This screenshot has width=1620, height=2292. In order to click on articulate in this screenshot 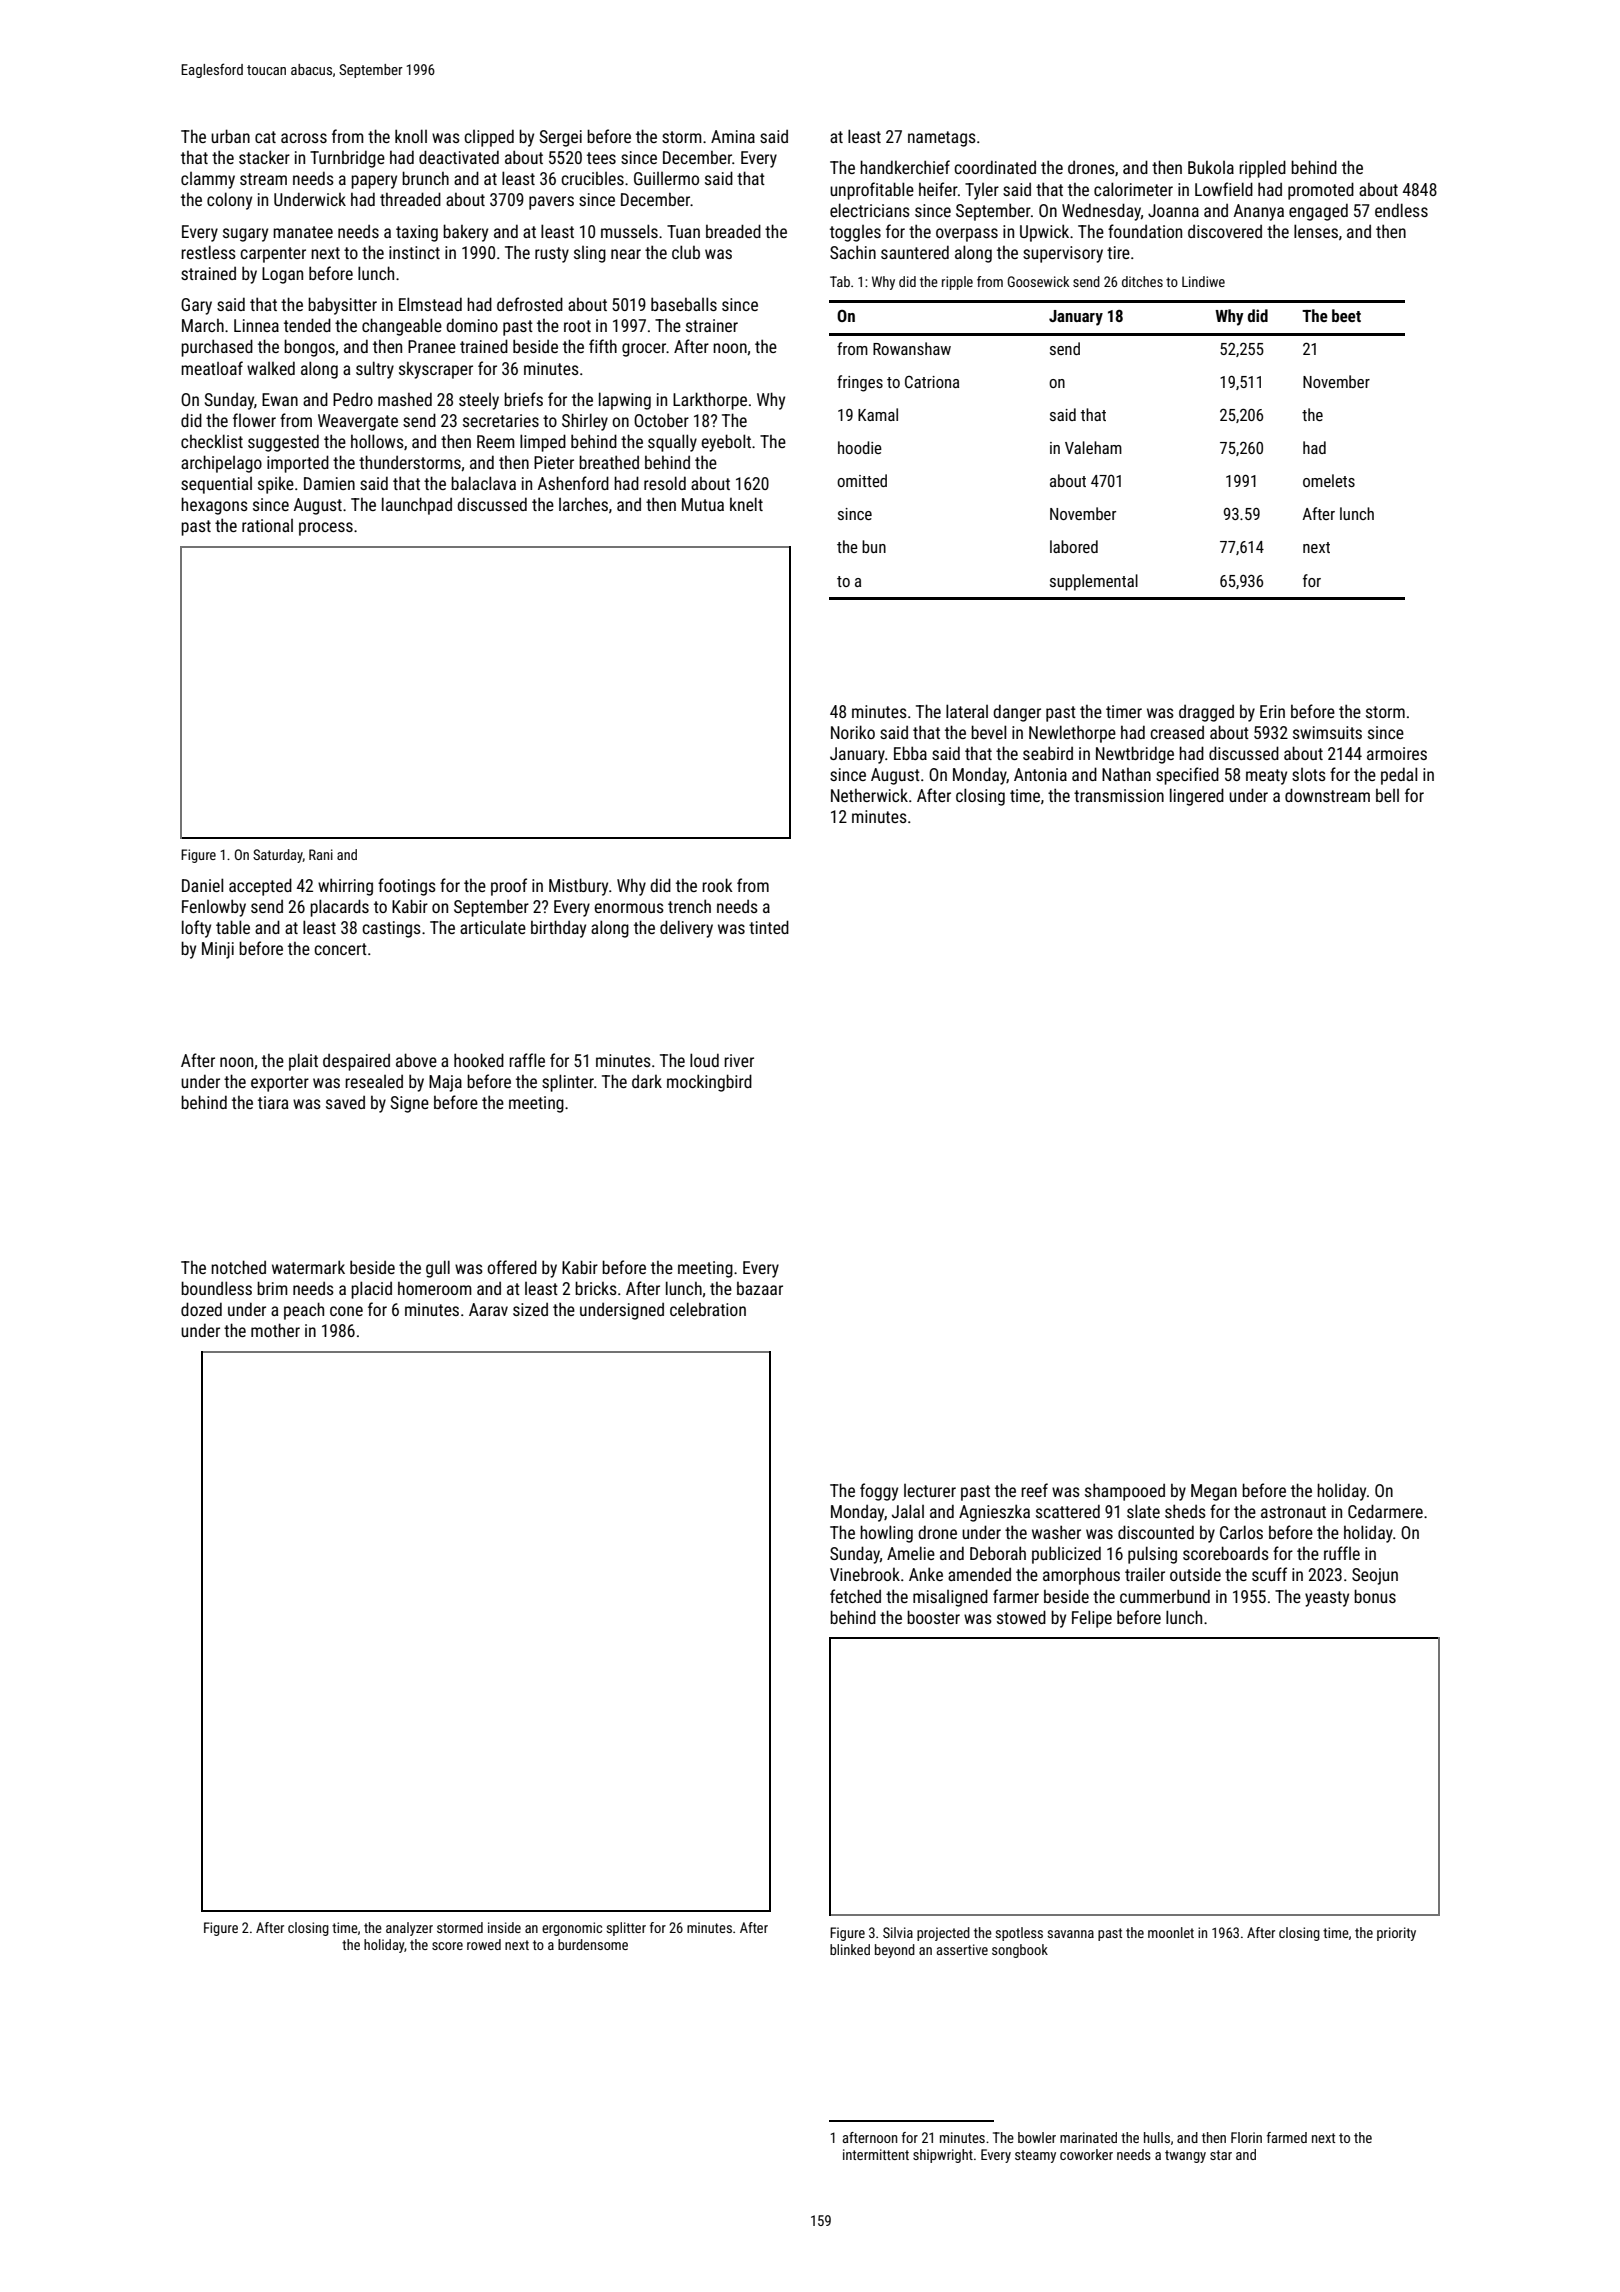, I will do `click(493, 927)`.
